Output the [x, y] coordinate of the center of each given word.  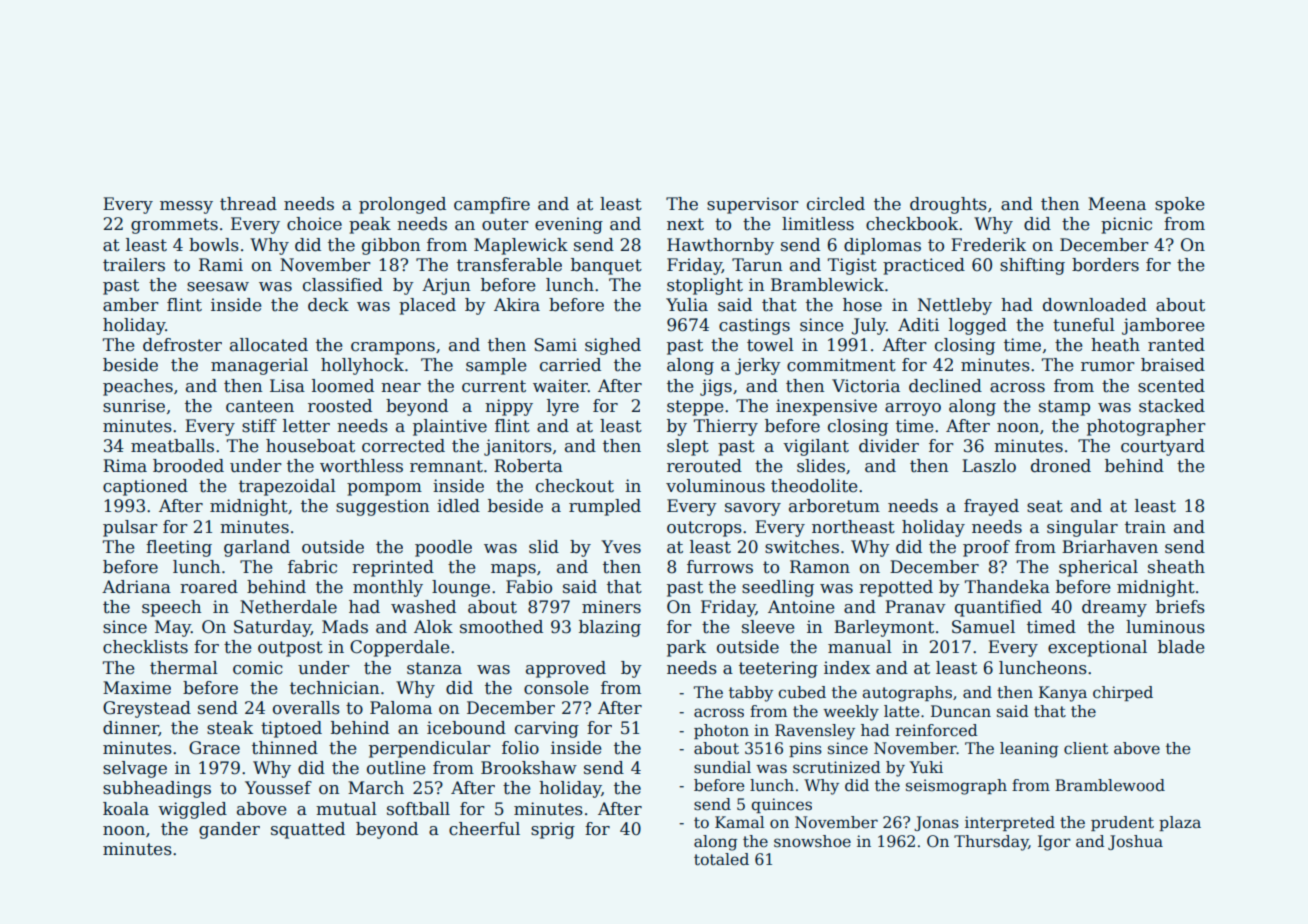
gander [229, 830]
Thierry [726, 427]
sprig [553, 830]
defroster [182, 345]
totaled [721, 859]
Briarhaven [1110, 547]
